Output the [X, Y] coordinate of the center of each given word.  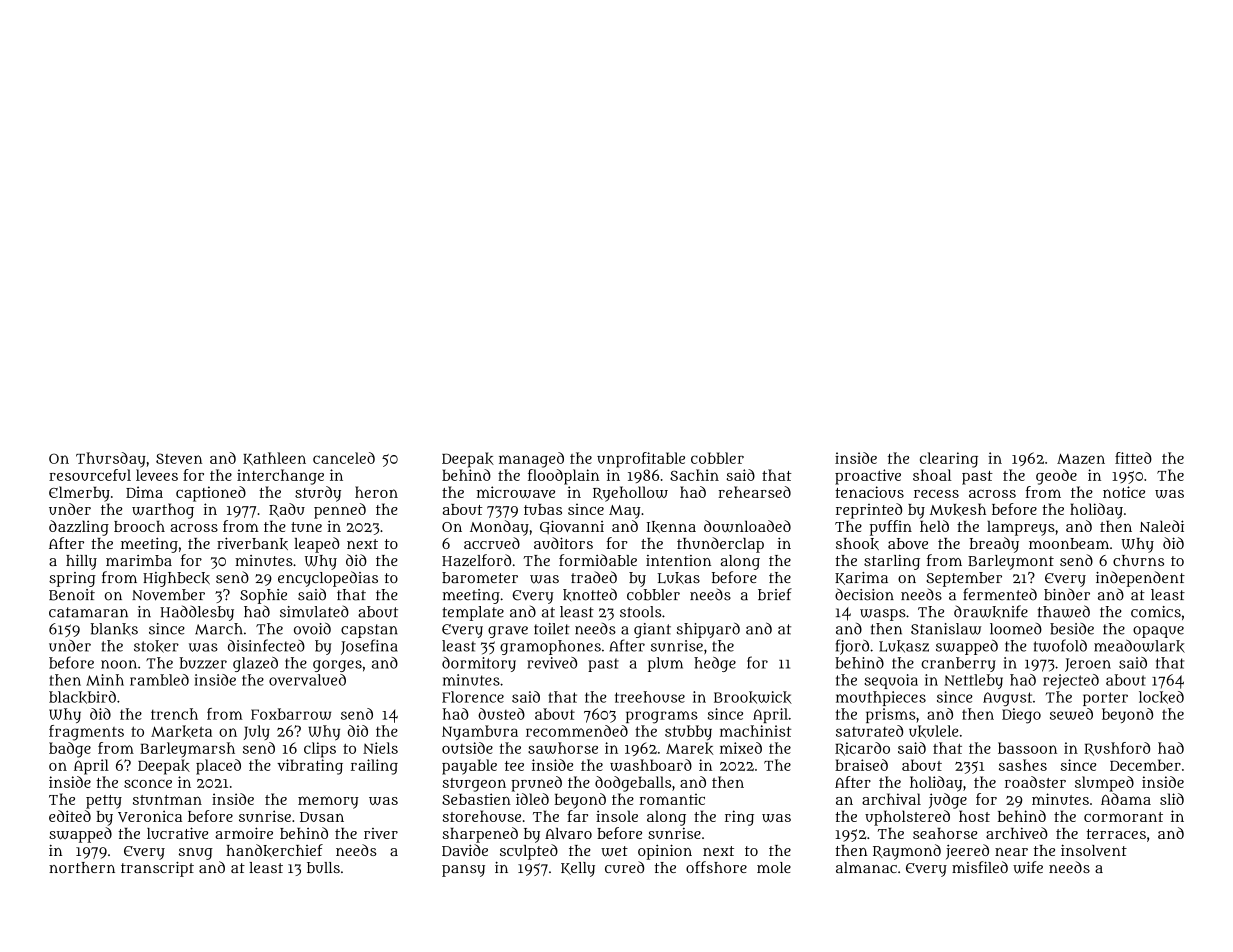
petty [104, 802]
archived [1017, 833]
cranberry [958, 664]
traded [594, 577]
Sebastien [476, 799]
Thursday [111, 460]
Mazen [1081, 459]
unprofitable [641, 460]
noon [119, 664]
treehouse [650, 697]
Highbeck [176, 579]
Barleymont [1011, 562]
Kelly [578, 869]
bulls [323, 867]
